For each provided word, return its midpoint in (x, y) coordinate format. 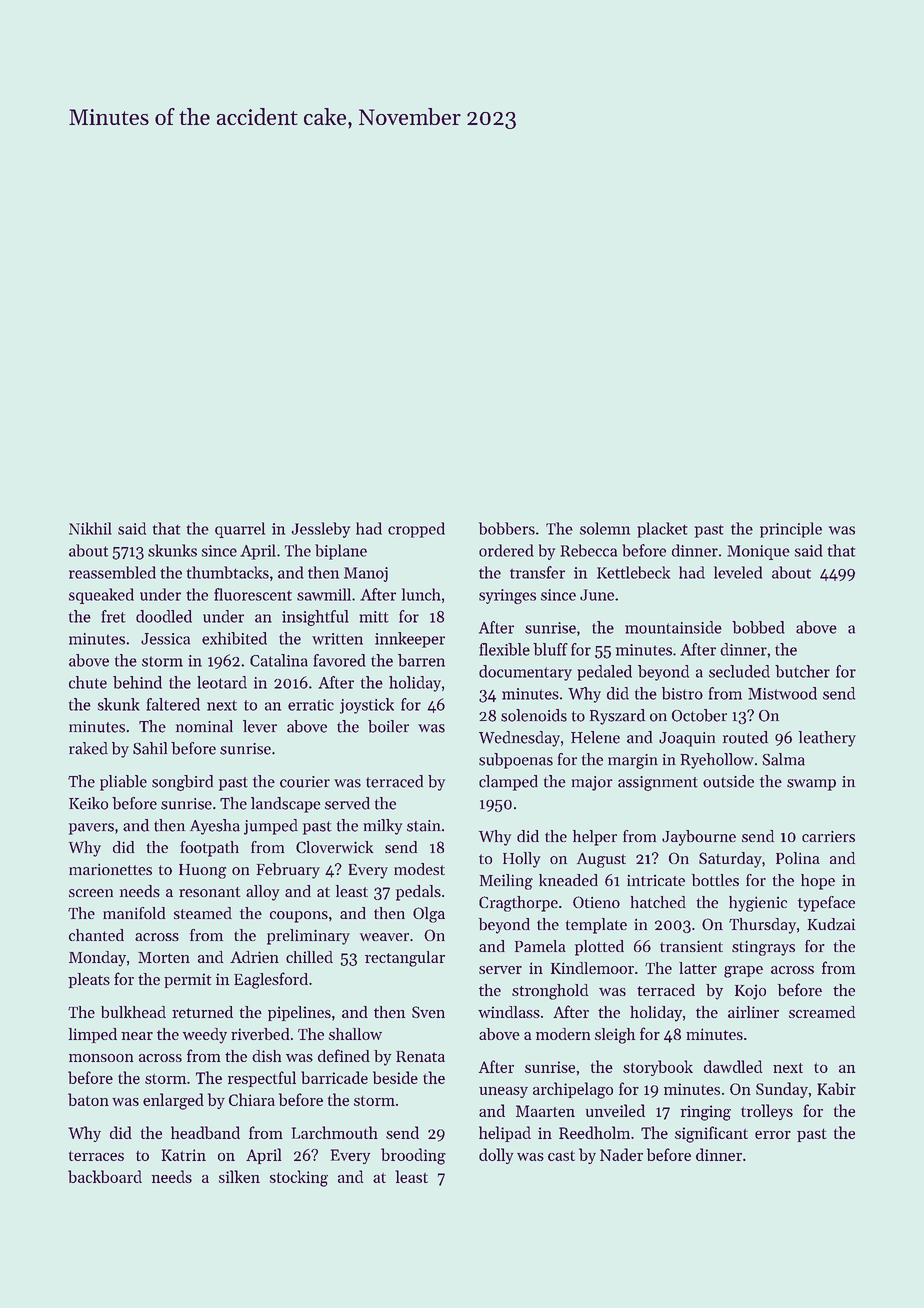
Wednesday (519, 739)
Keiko (88, 803)
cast (561, 1156)
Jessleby (320, 530)
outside (728, 781)
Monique (758, 552)
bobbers (507, 528)
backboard (105, 1176)
